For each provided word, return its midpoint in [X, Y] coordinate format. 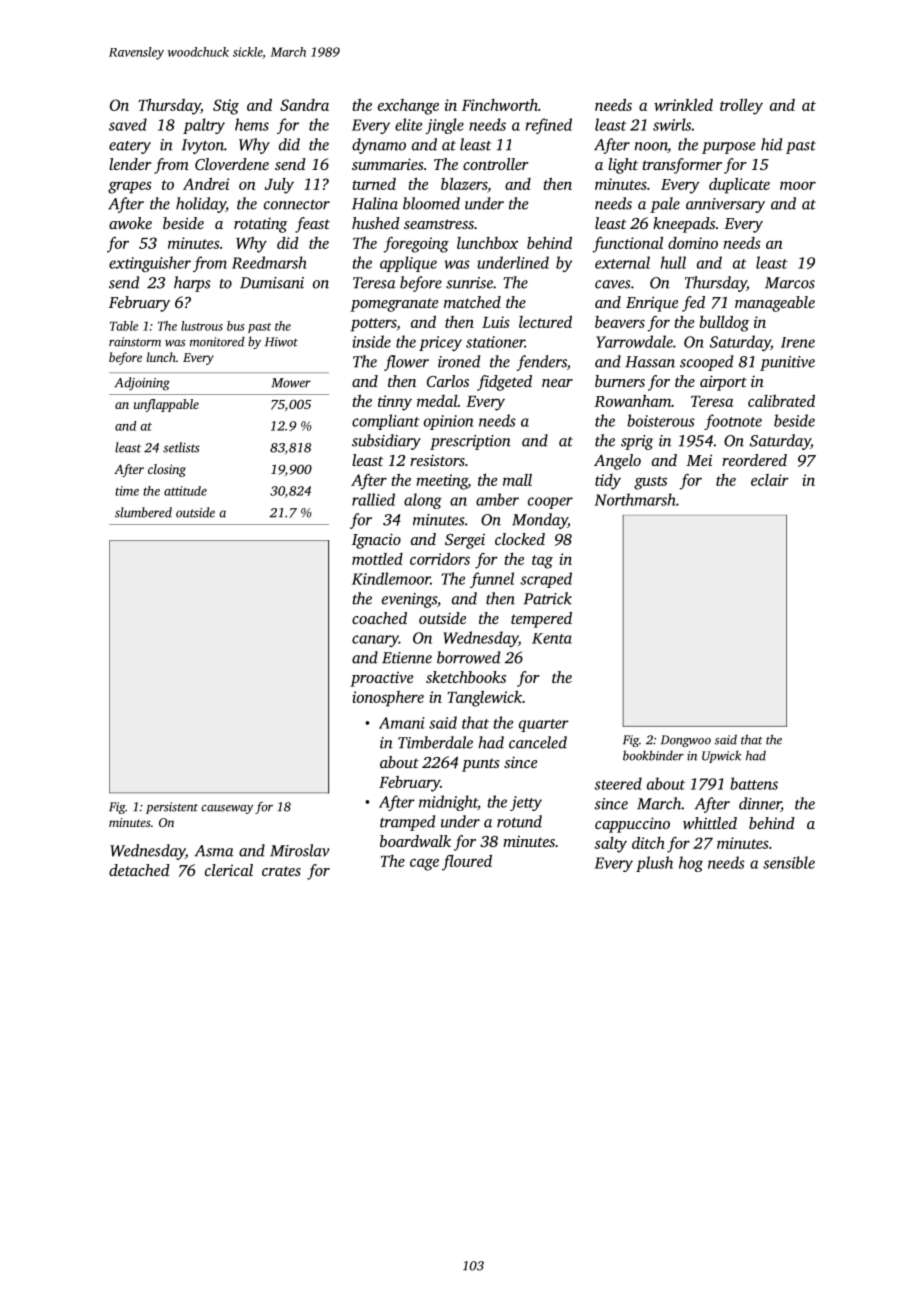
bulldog [724, 324]
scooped [706, 363]
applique [408, 264]
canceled [538, 742]
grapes [130, 187]
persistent [172, 808]
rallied [373, 499]
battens [754, 783]
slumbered [143, 512]
